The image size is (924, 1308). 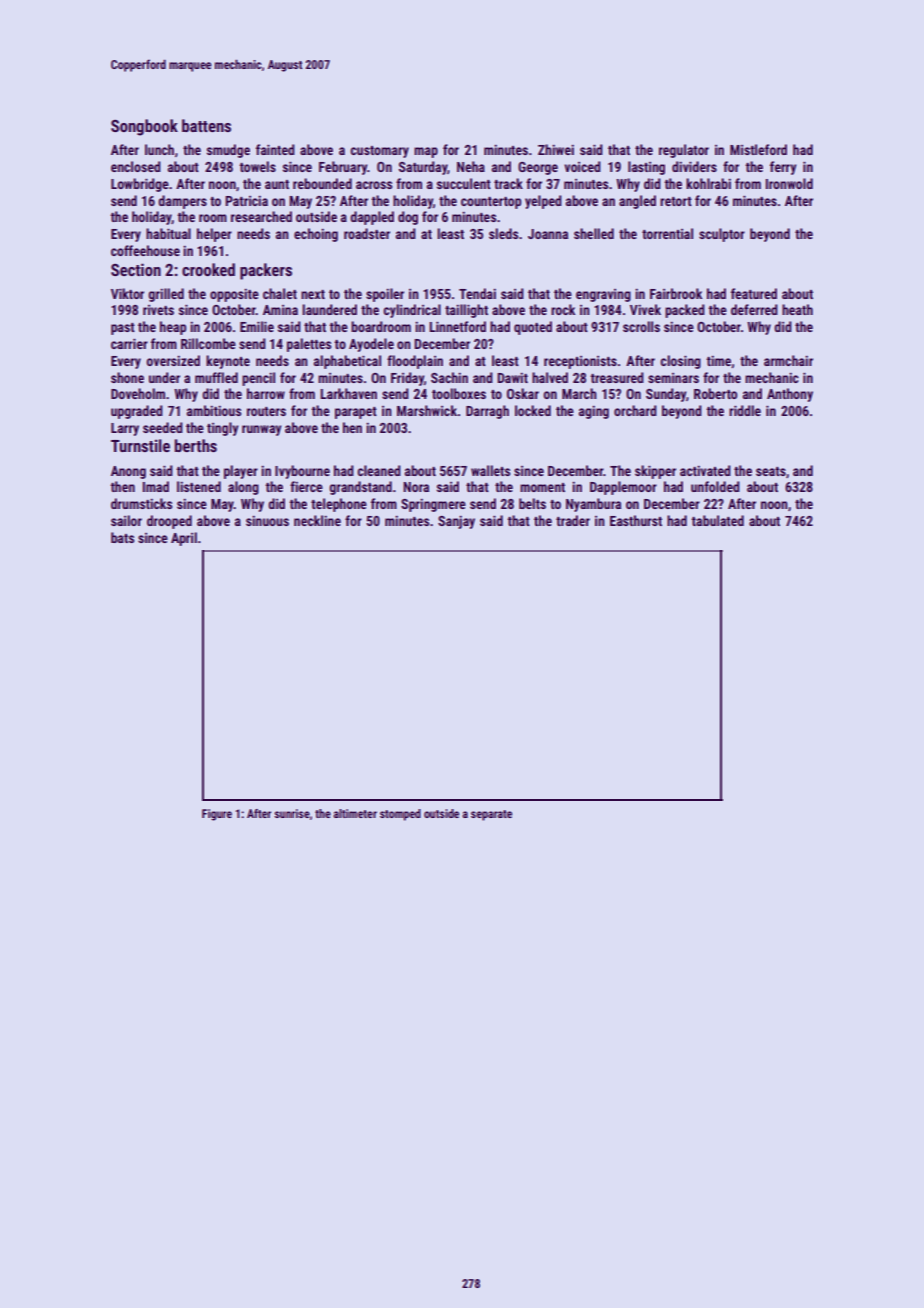 What do you see at coordinates (449, 377) in the image?
I see `Sachin` at bounding box center [449, 377].
